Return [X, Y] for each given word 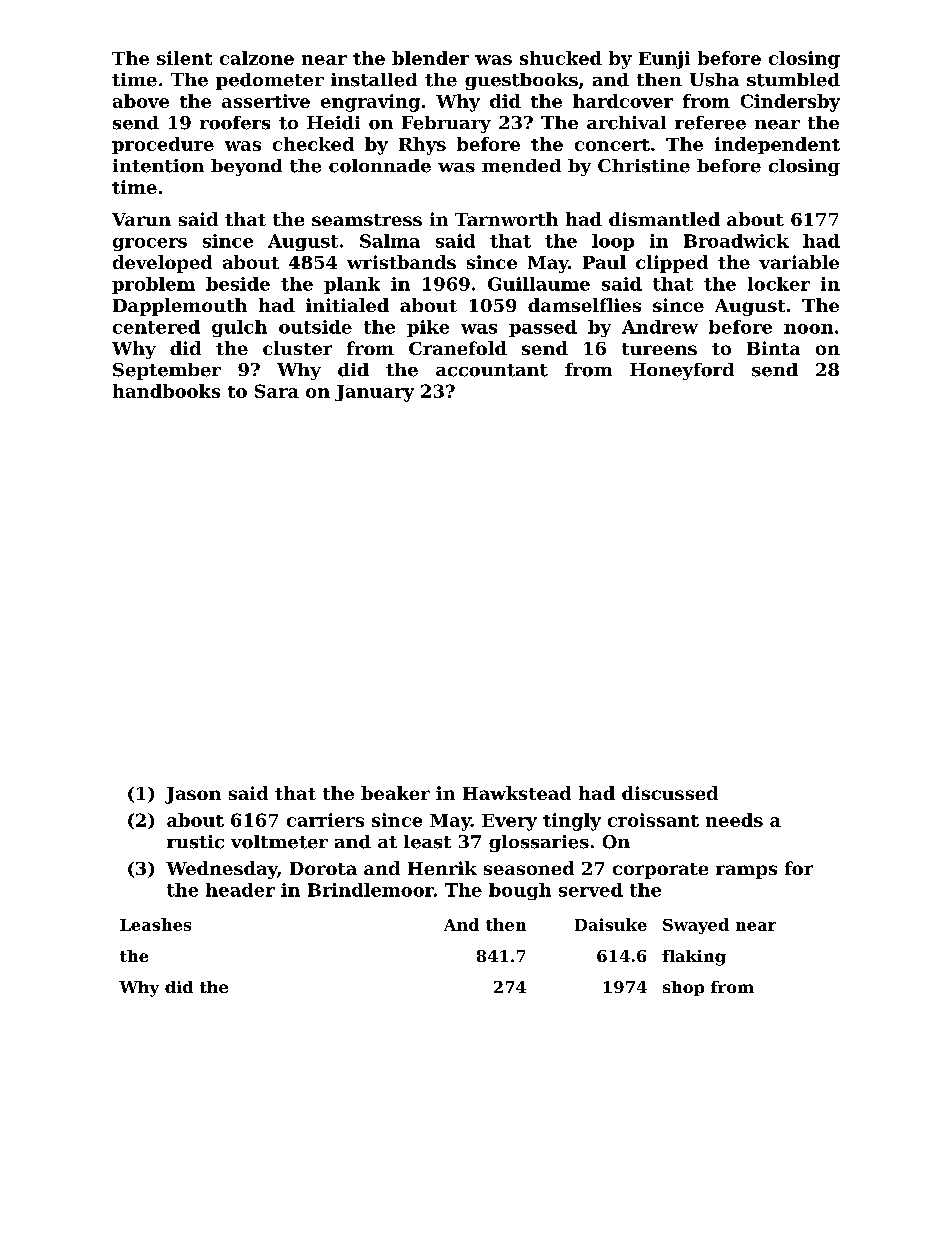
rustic [195, 842]
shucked [561, 58]
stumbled [793, 80]
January [374, 393]
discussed [670, 793]
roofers [235, 123]
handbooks [166, 391]
